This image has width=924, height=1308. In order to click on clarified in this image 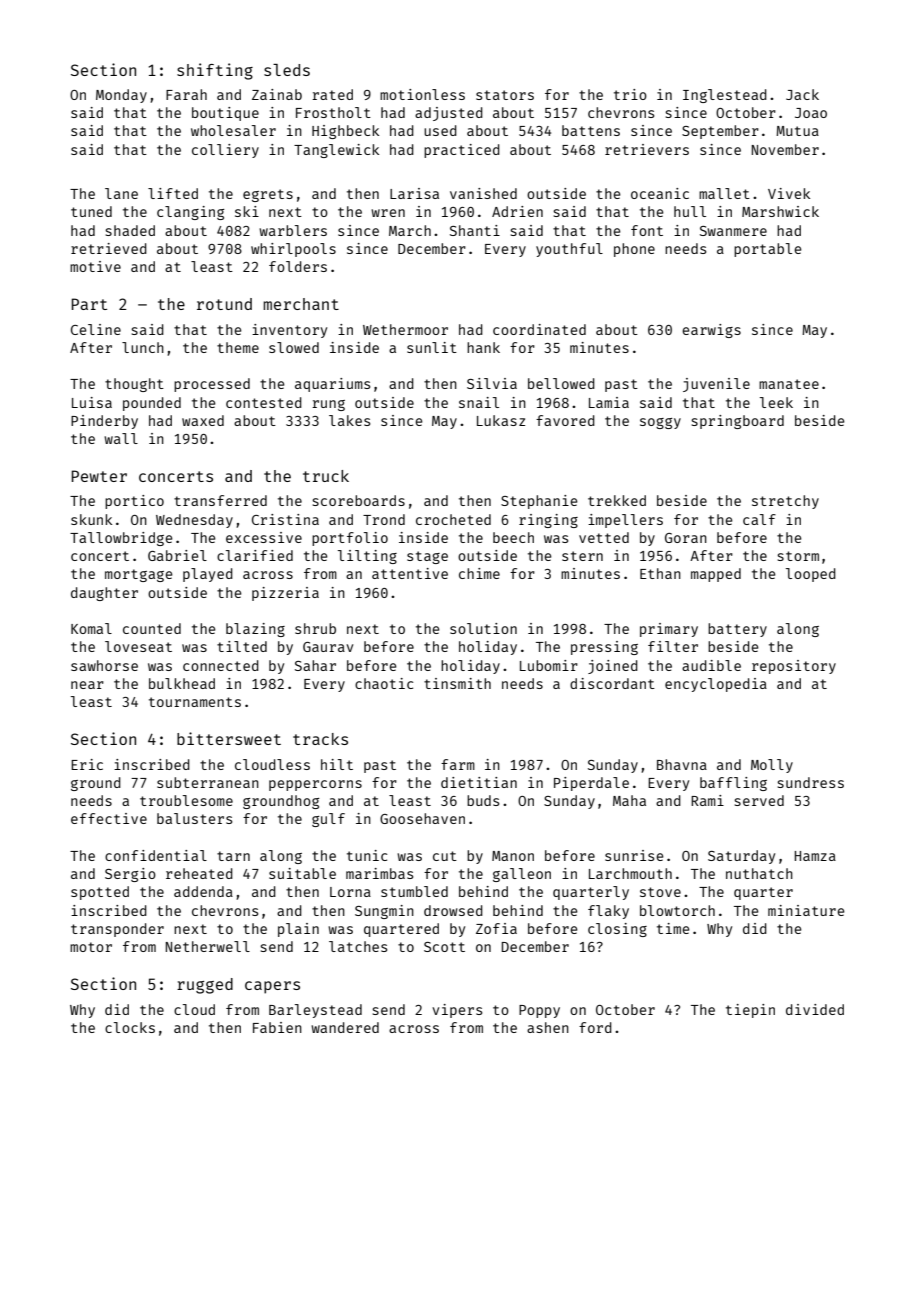, I will do `click(255, 555)`.
